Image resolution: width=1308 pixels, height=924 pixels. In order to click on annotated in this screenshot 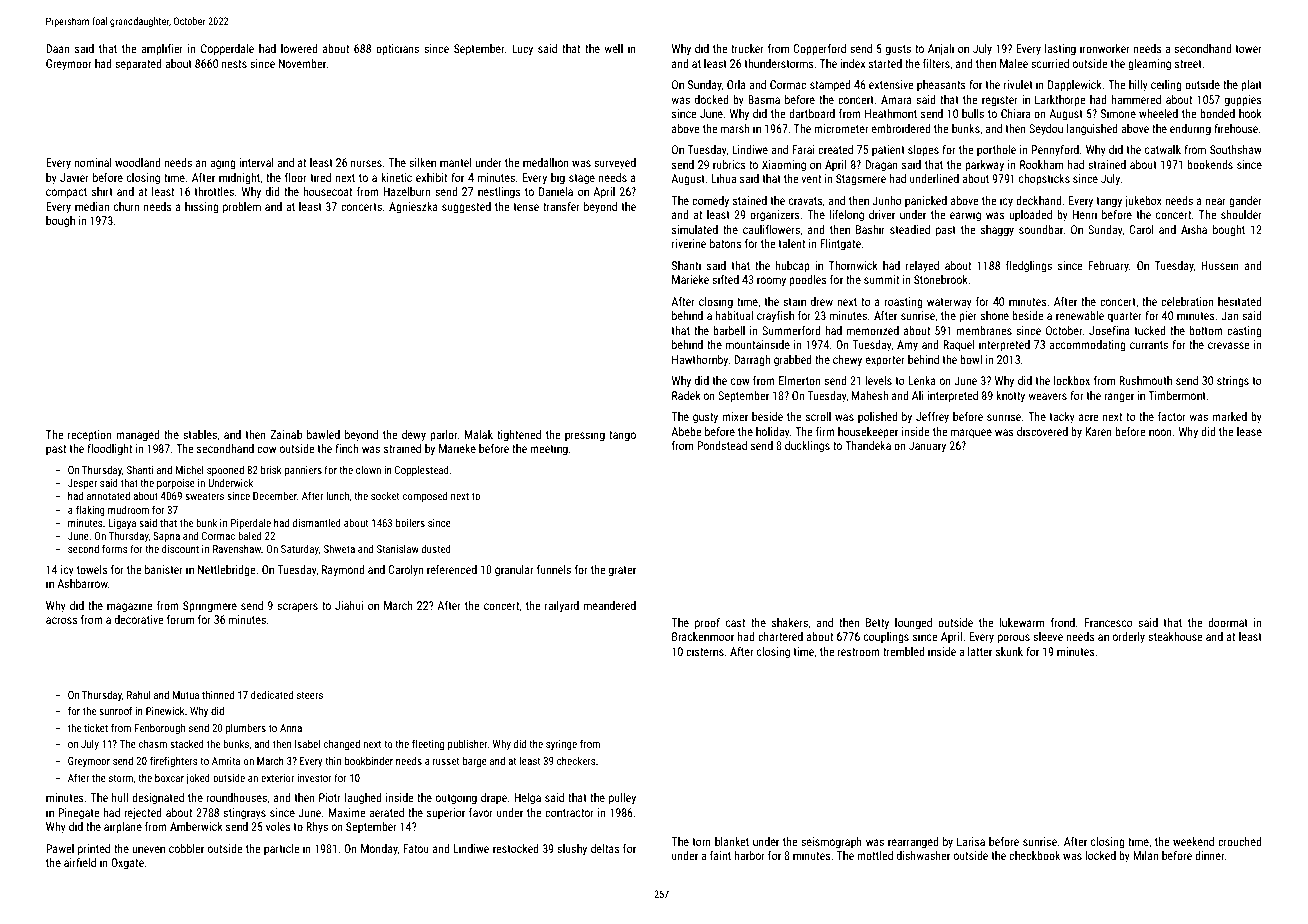, I will do `click(108, 496)`.
